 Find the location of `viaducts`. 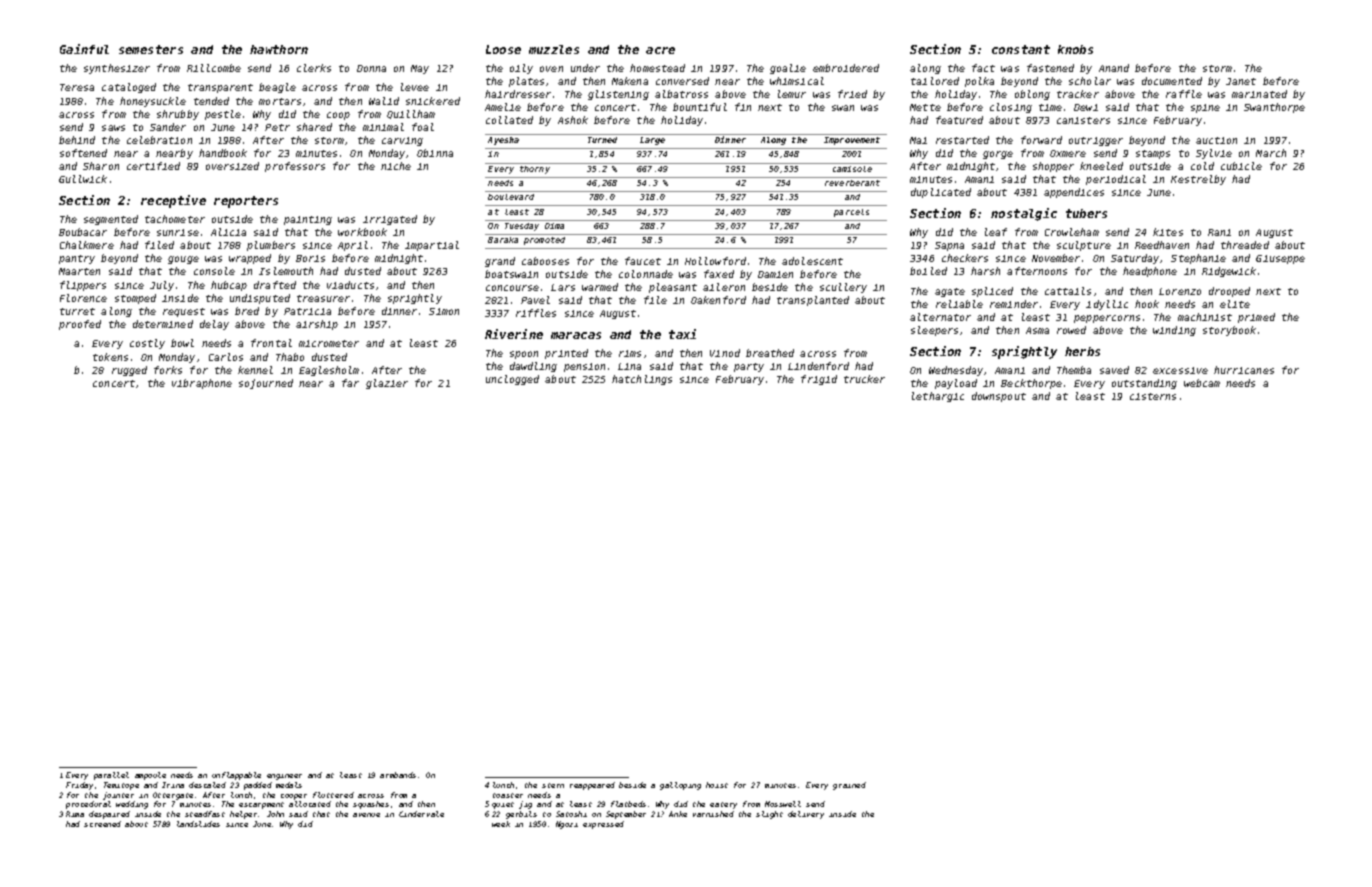

viaducts is located at coordinates (350, 285).
